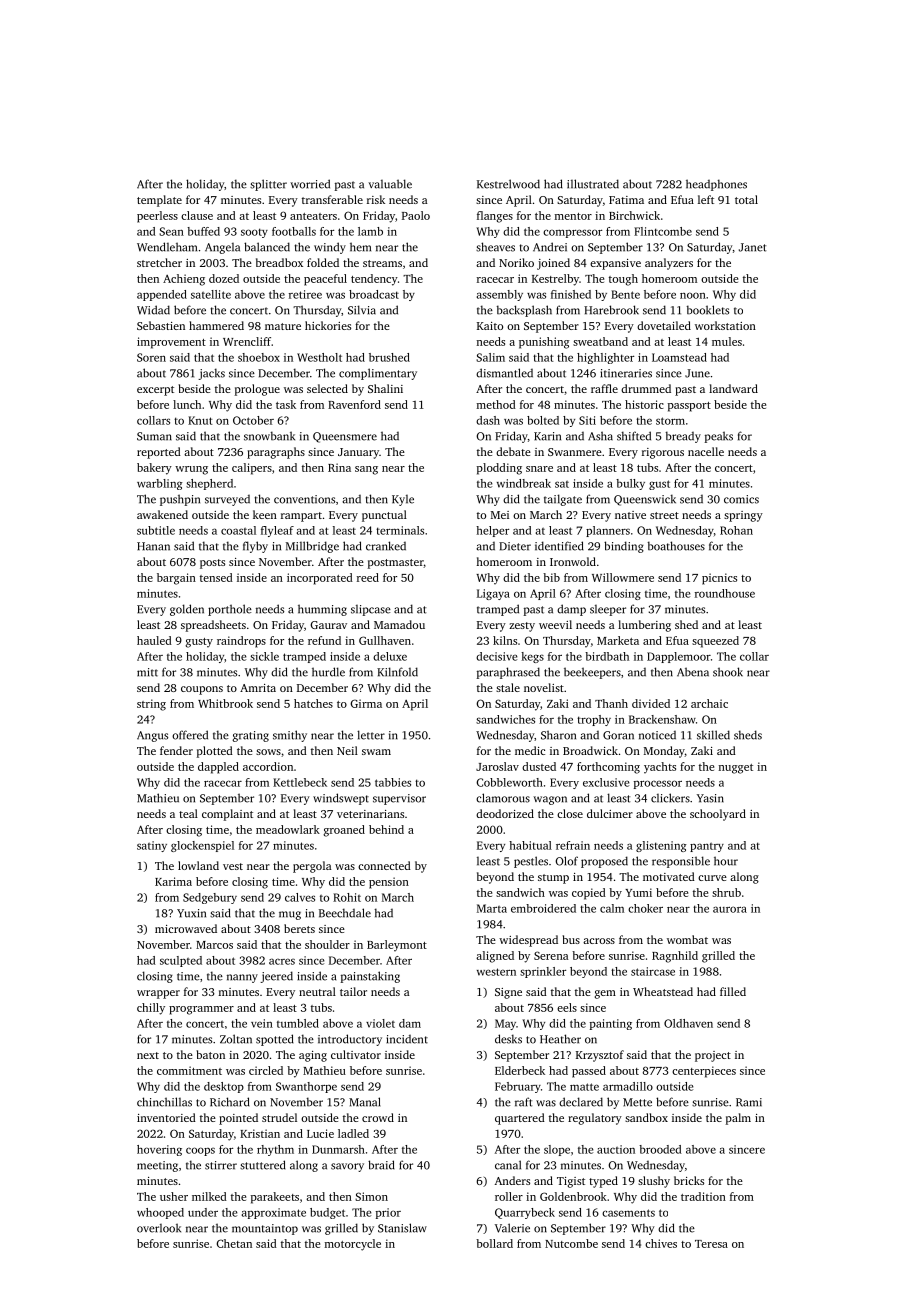  What do you see at coordinates (662, 719) in the image?
I see `Brackenshaw` at bounding box center [662, 719].
